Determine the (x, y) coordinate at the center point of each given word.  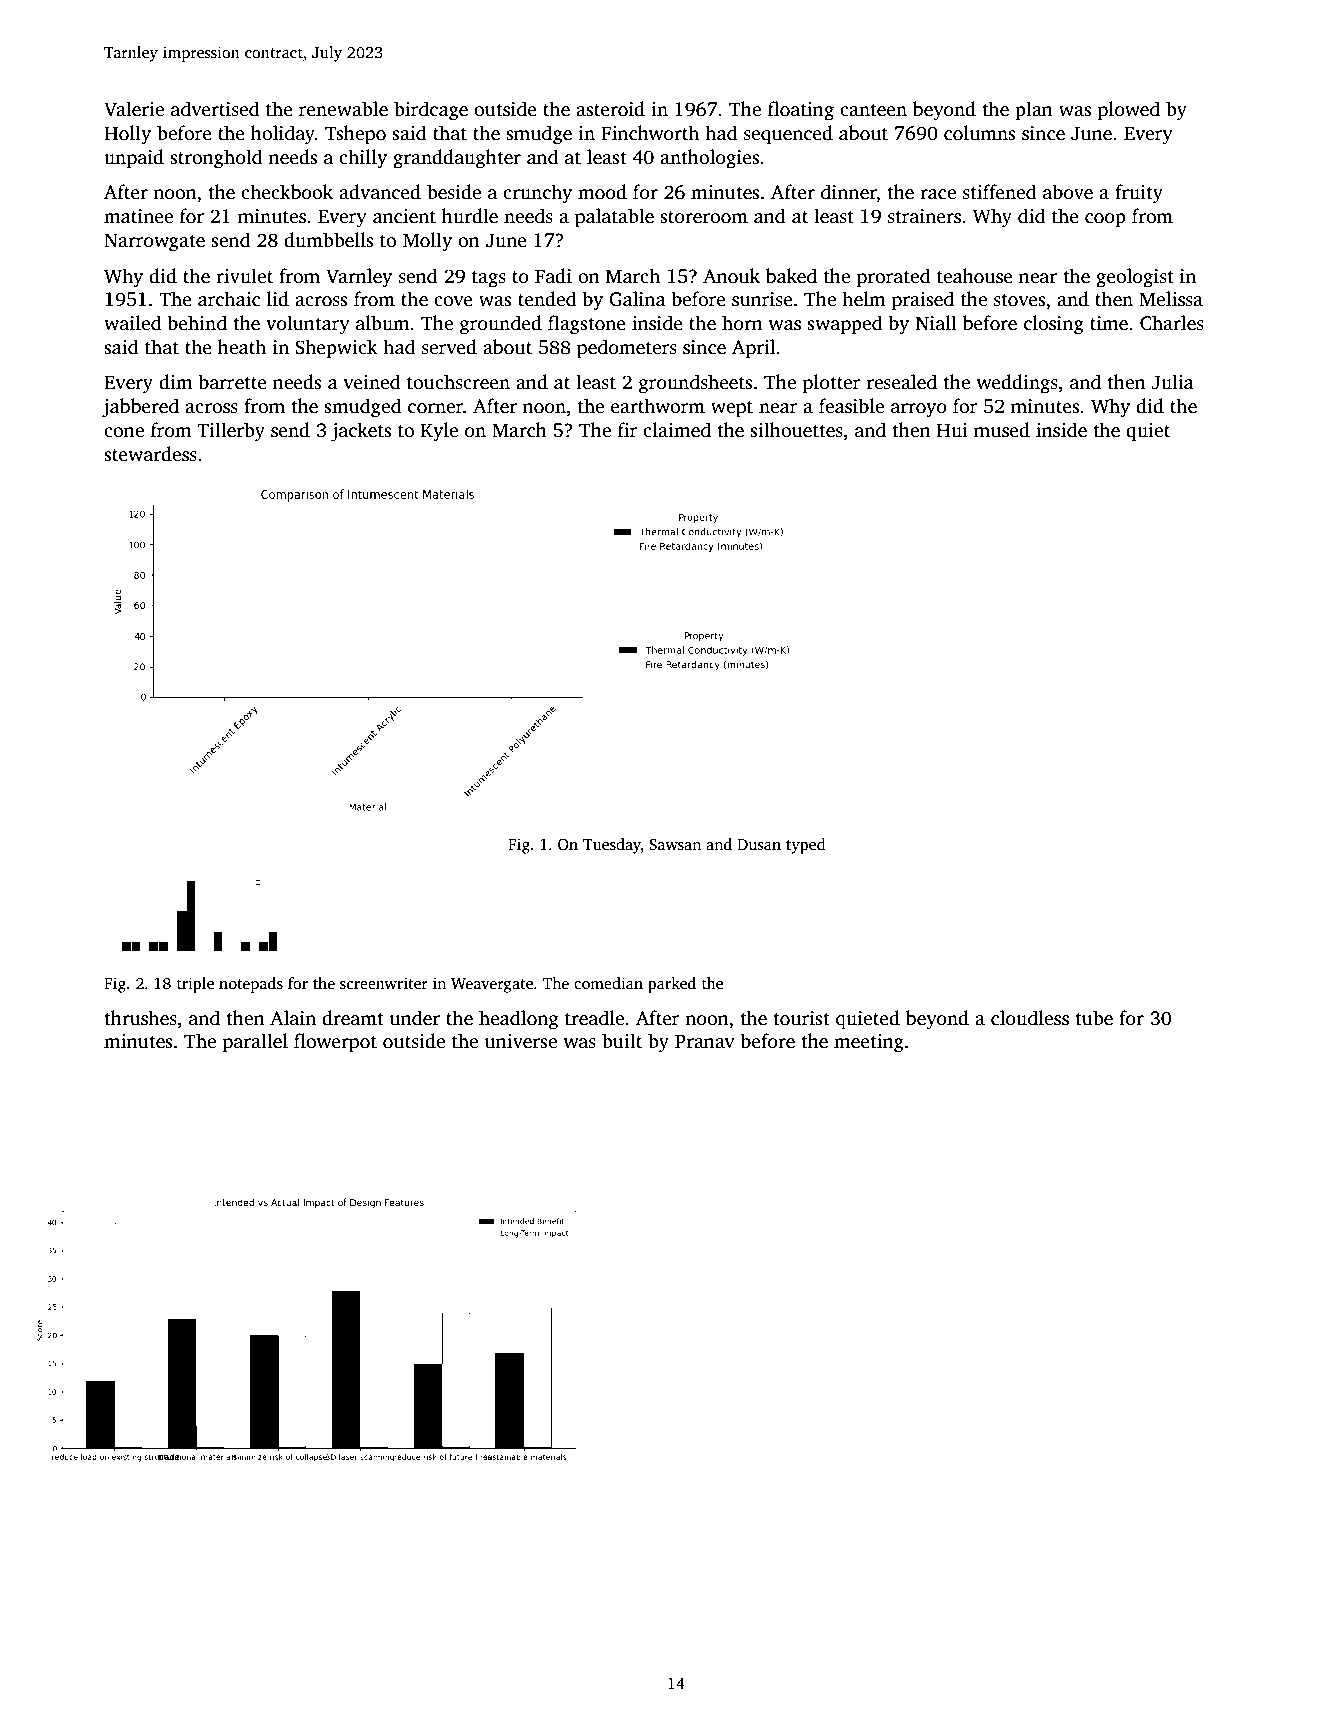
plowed (1128, 111)
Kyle (439, 432)
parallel (255, 1043)
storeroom (704, 217)
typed (806, 846)
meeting (869, 1043)
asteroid (610, 109)
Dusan (759, 844)
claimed (677, 430)
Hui (952, 430)
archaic (229, 299)
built (622, 1041)
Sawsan (675, 845)
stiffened (1000, 192)
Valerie (134, 109)
